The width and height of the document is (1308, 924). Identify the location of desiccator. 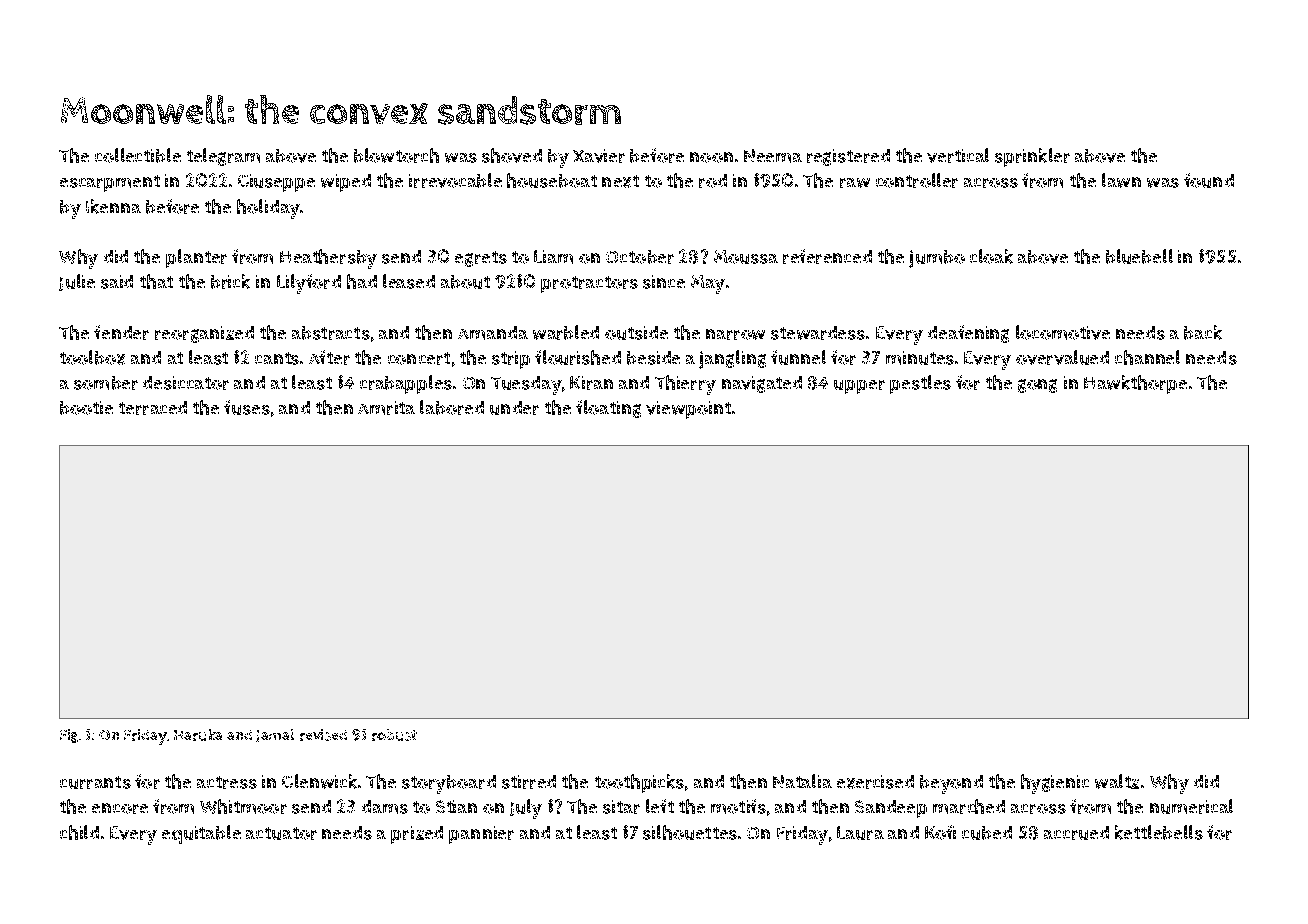
(186, 383).
